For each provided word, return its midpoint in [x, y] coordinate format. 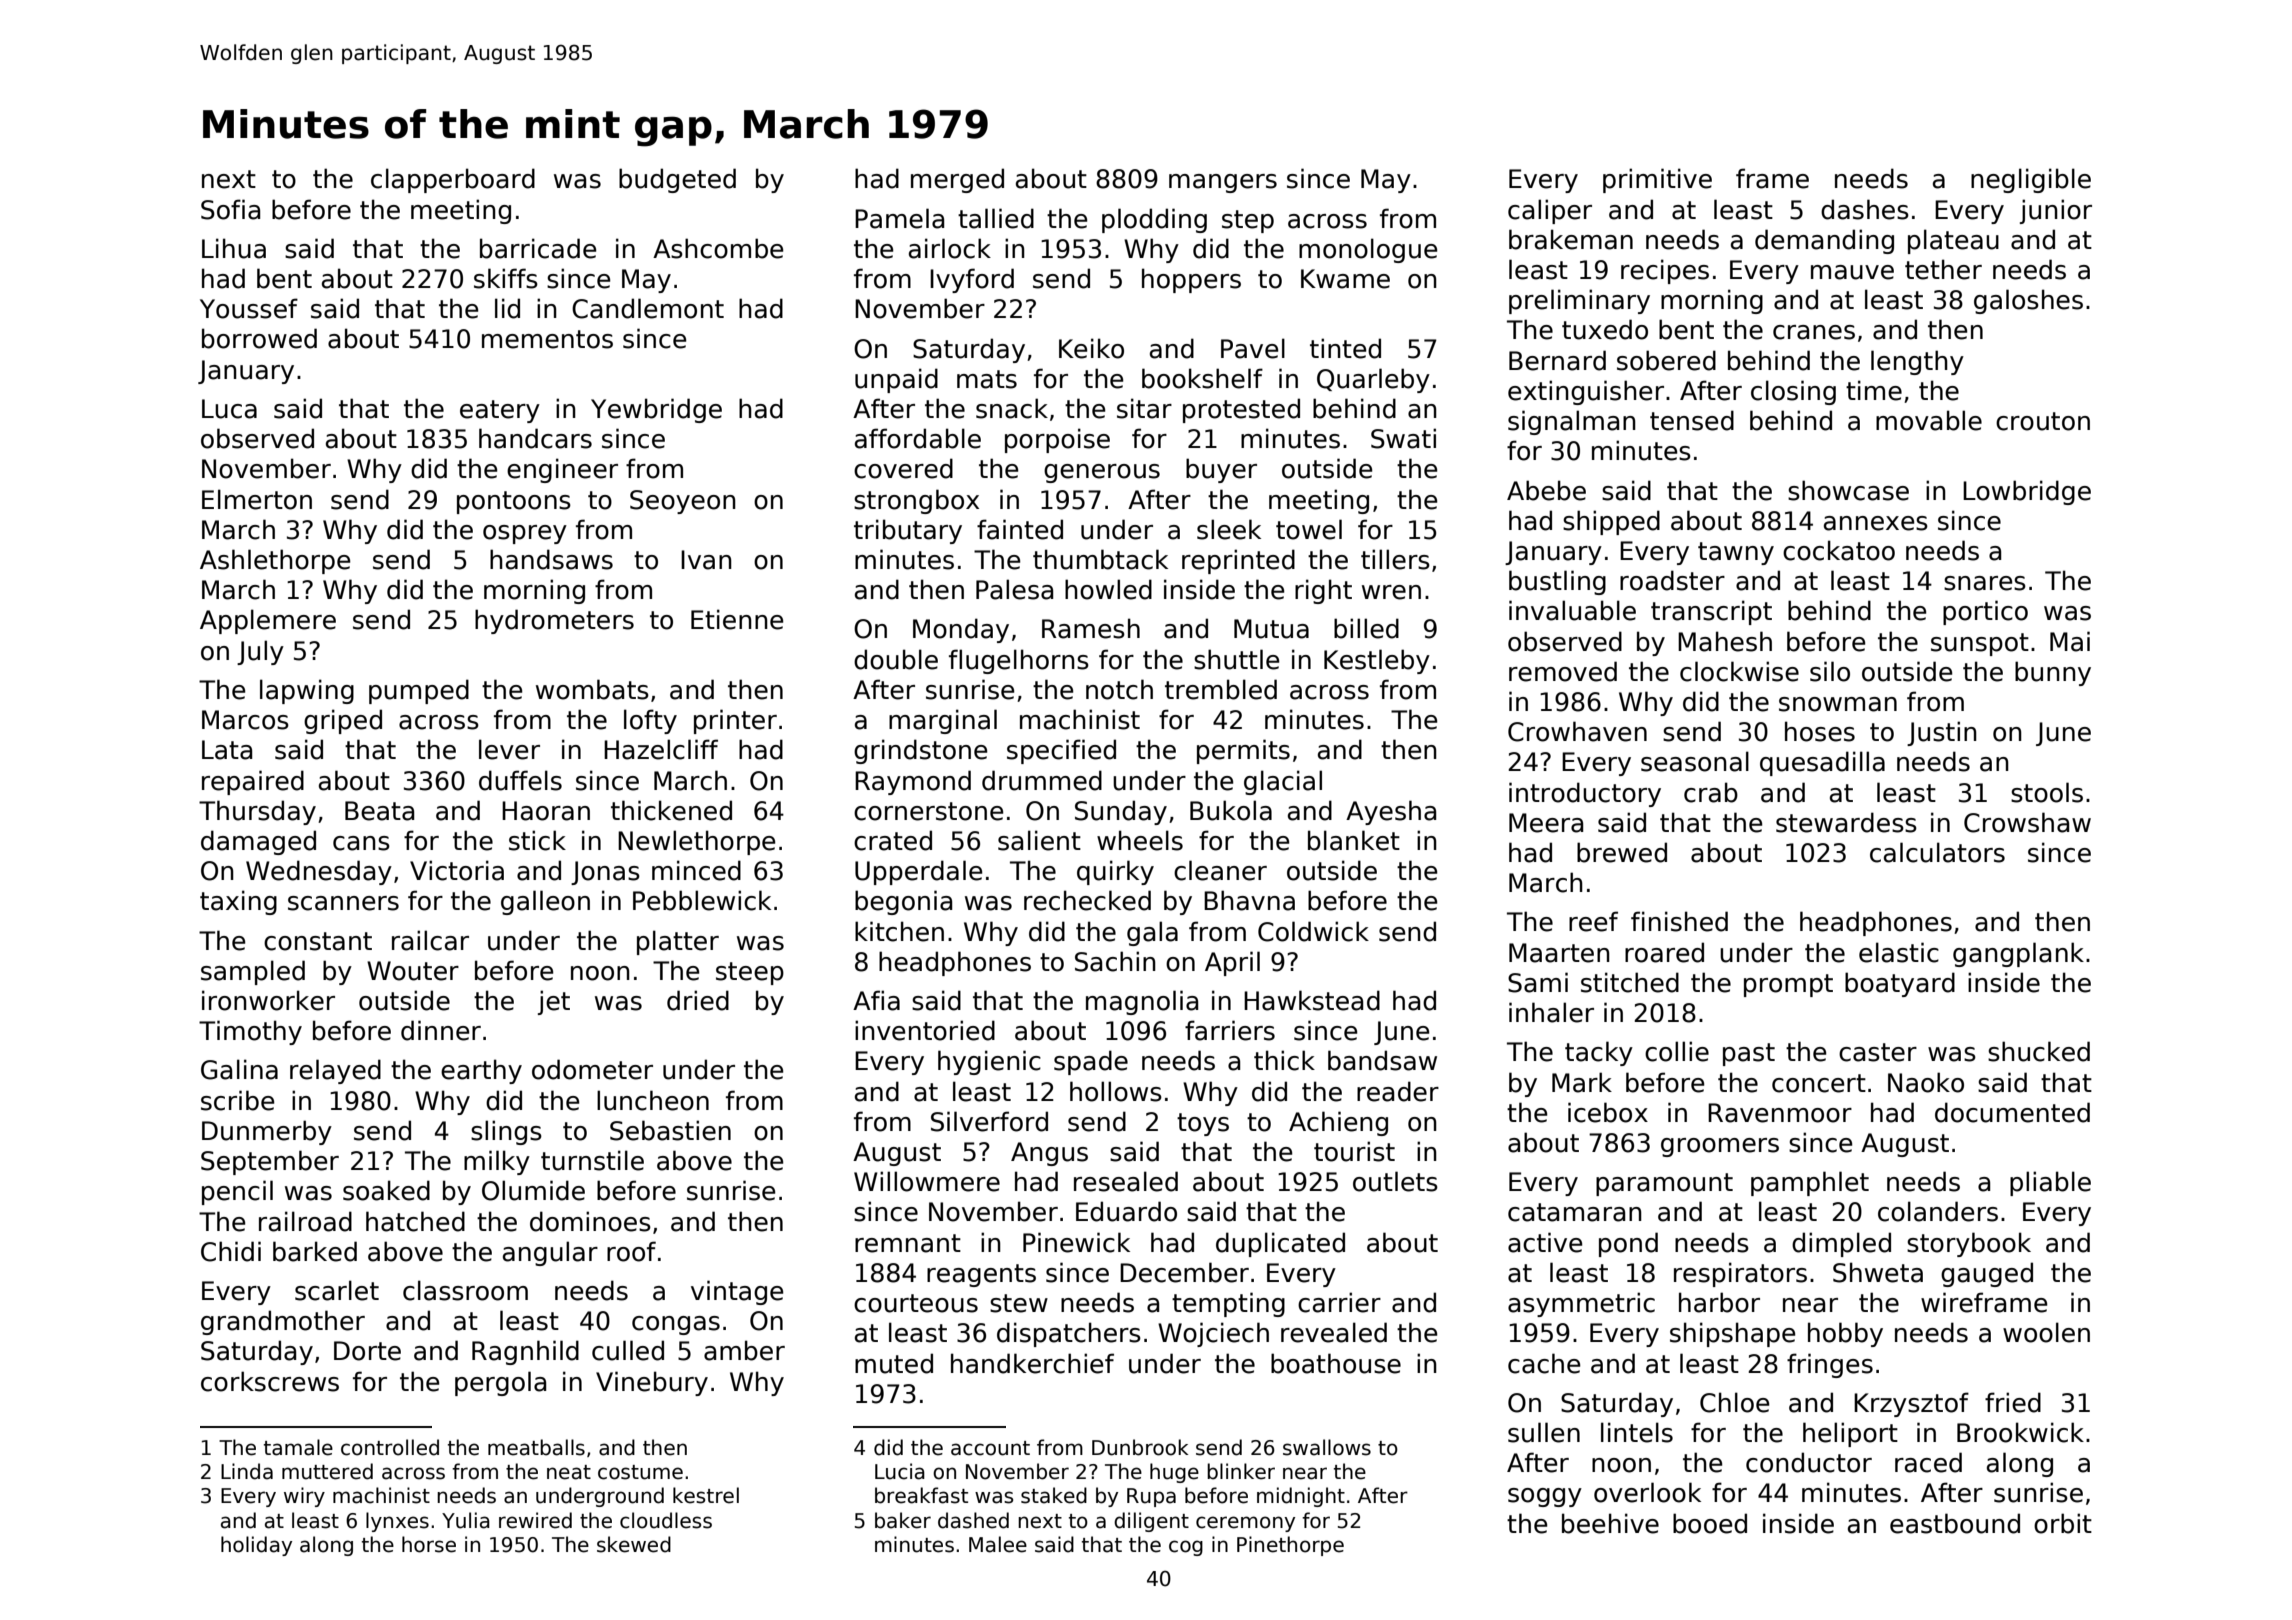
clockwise [1739, 671]
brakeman [1571, 239]
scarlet [337, 1290]
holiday [256, 1546]
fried [2013, 1402]
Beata [379, 811]
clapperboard [453, 180]
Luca [229, 409]
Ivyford [972, 280]
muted [894, 1363]
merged [957, 180]
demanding [1824, 241]
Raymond [913, 782]
